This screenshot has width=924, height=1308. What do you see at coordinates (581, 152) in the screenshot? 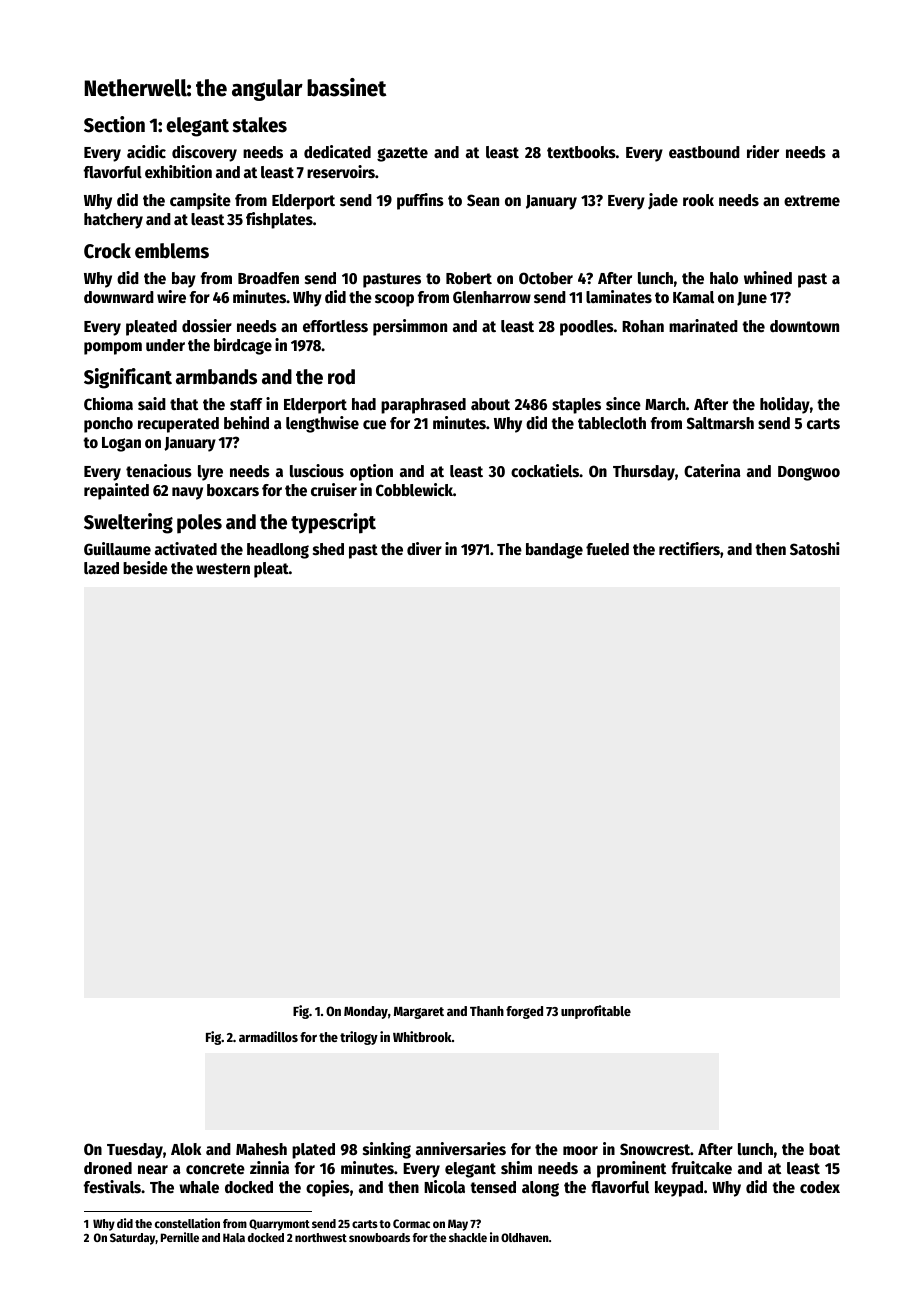
I see `textbooks` at bounding box center [581, 152].
